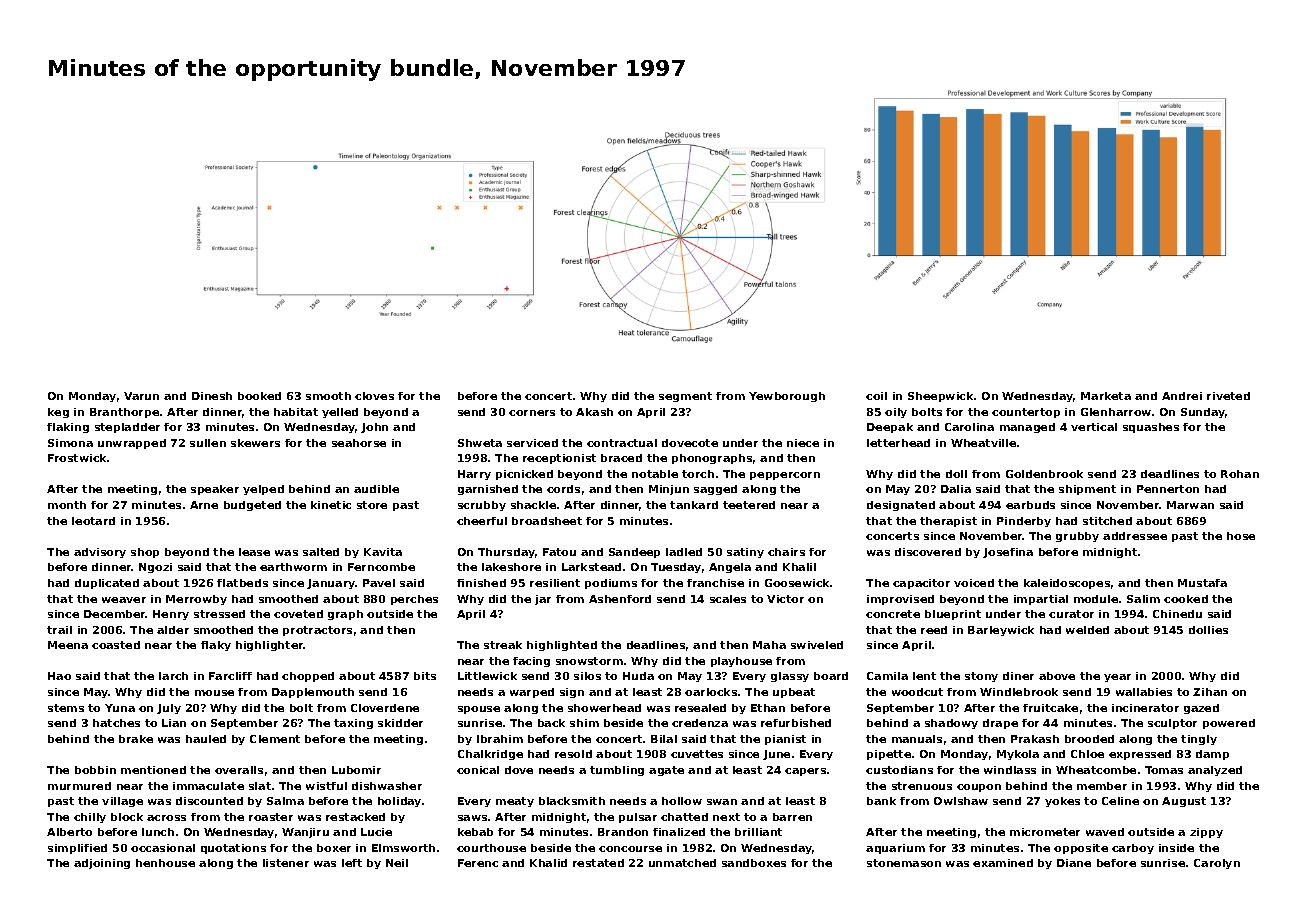 The image size is (1308, 924). What do you see at coordinates (563, 489) in the page?
I see `cords` at bounding box center [563, 489].
